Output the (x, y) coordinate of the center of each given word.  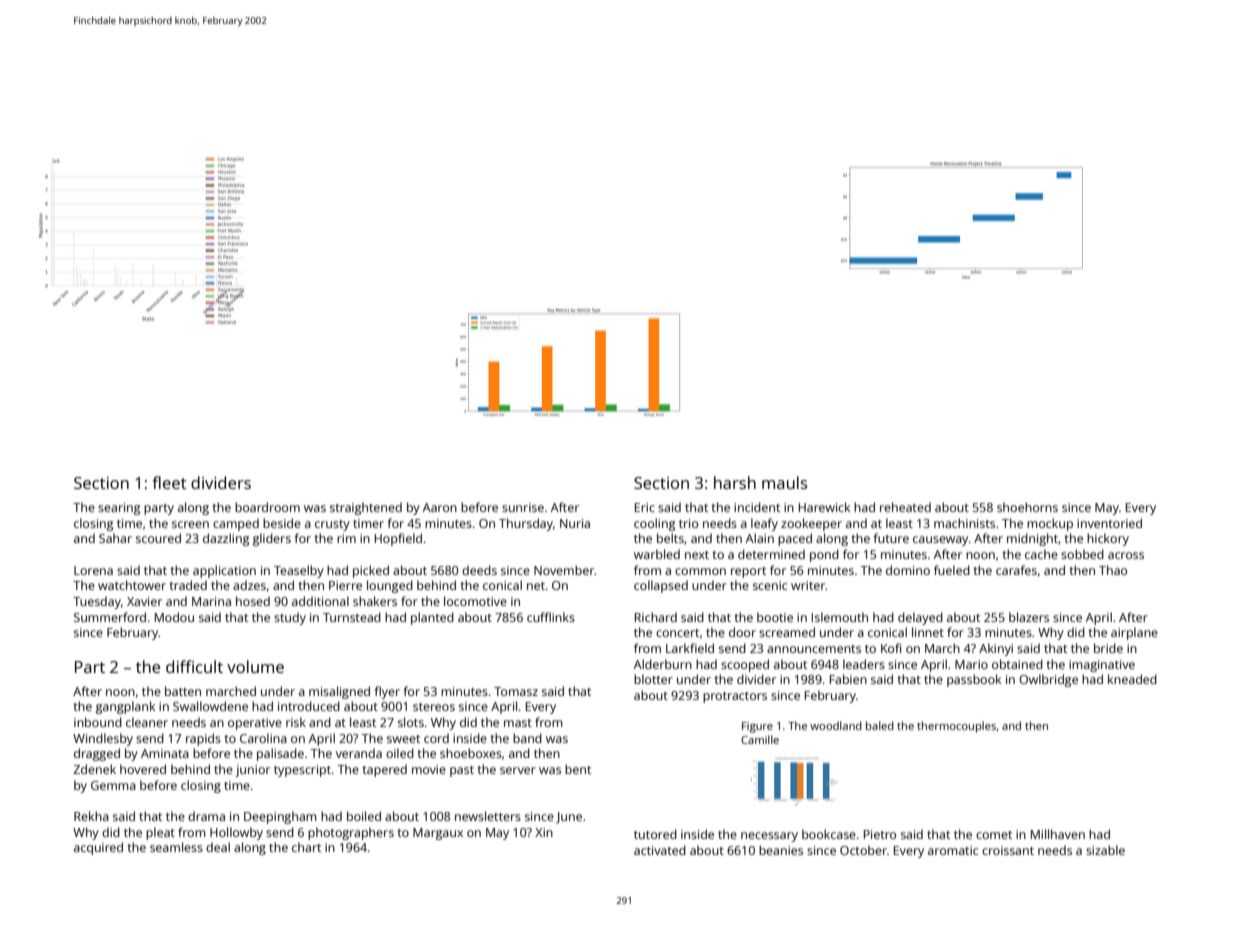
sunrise (523, 507)
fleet (170, 482)
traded (188, 585)
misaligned (339, 692)
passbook (974, 680)
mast (518, 723)
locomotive (475, 601)
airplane (1134, 633)
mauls (784, 482)
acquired (98, 848)
